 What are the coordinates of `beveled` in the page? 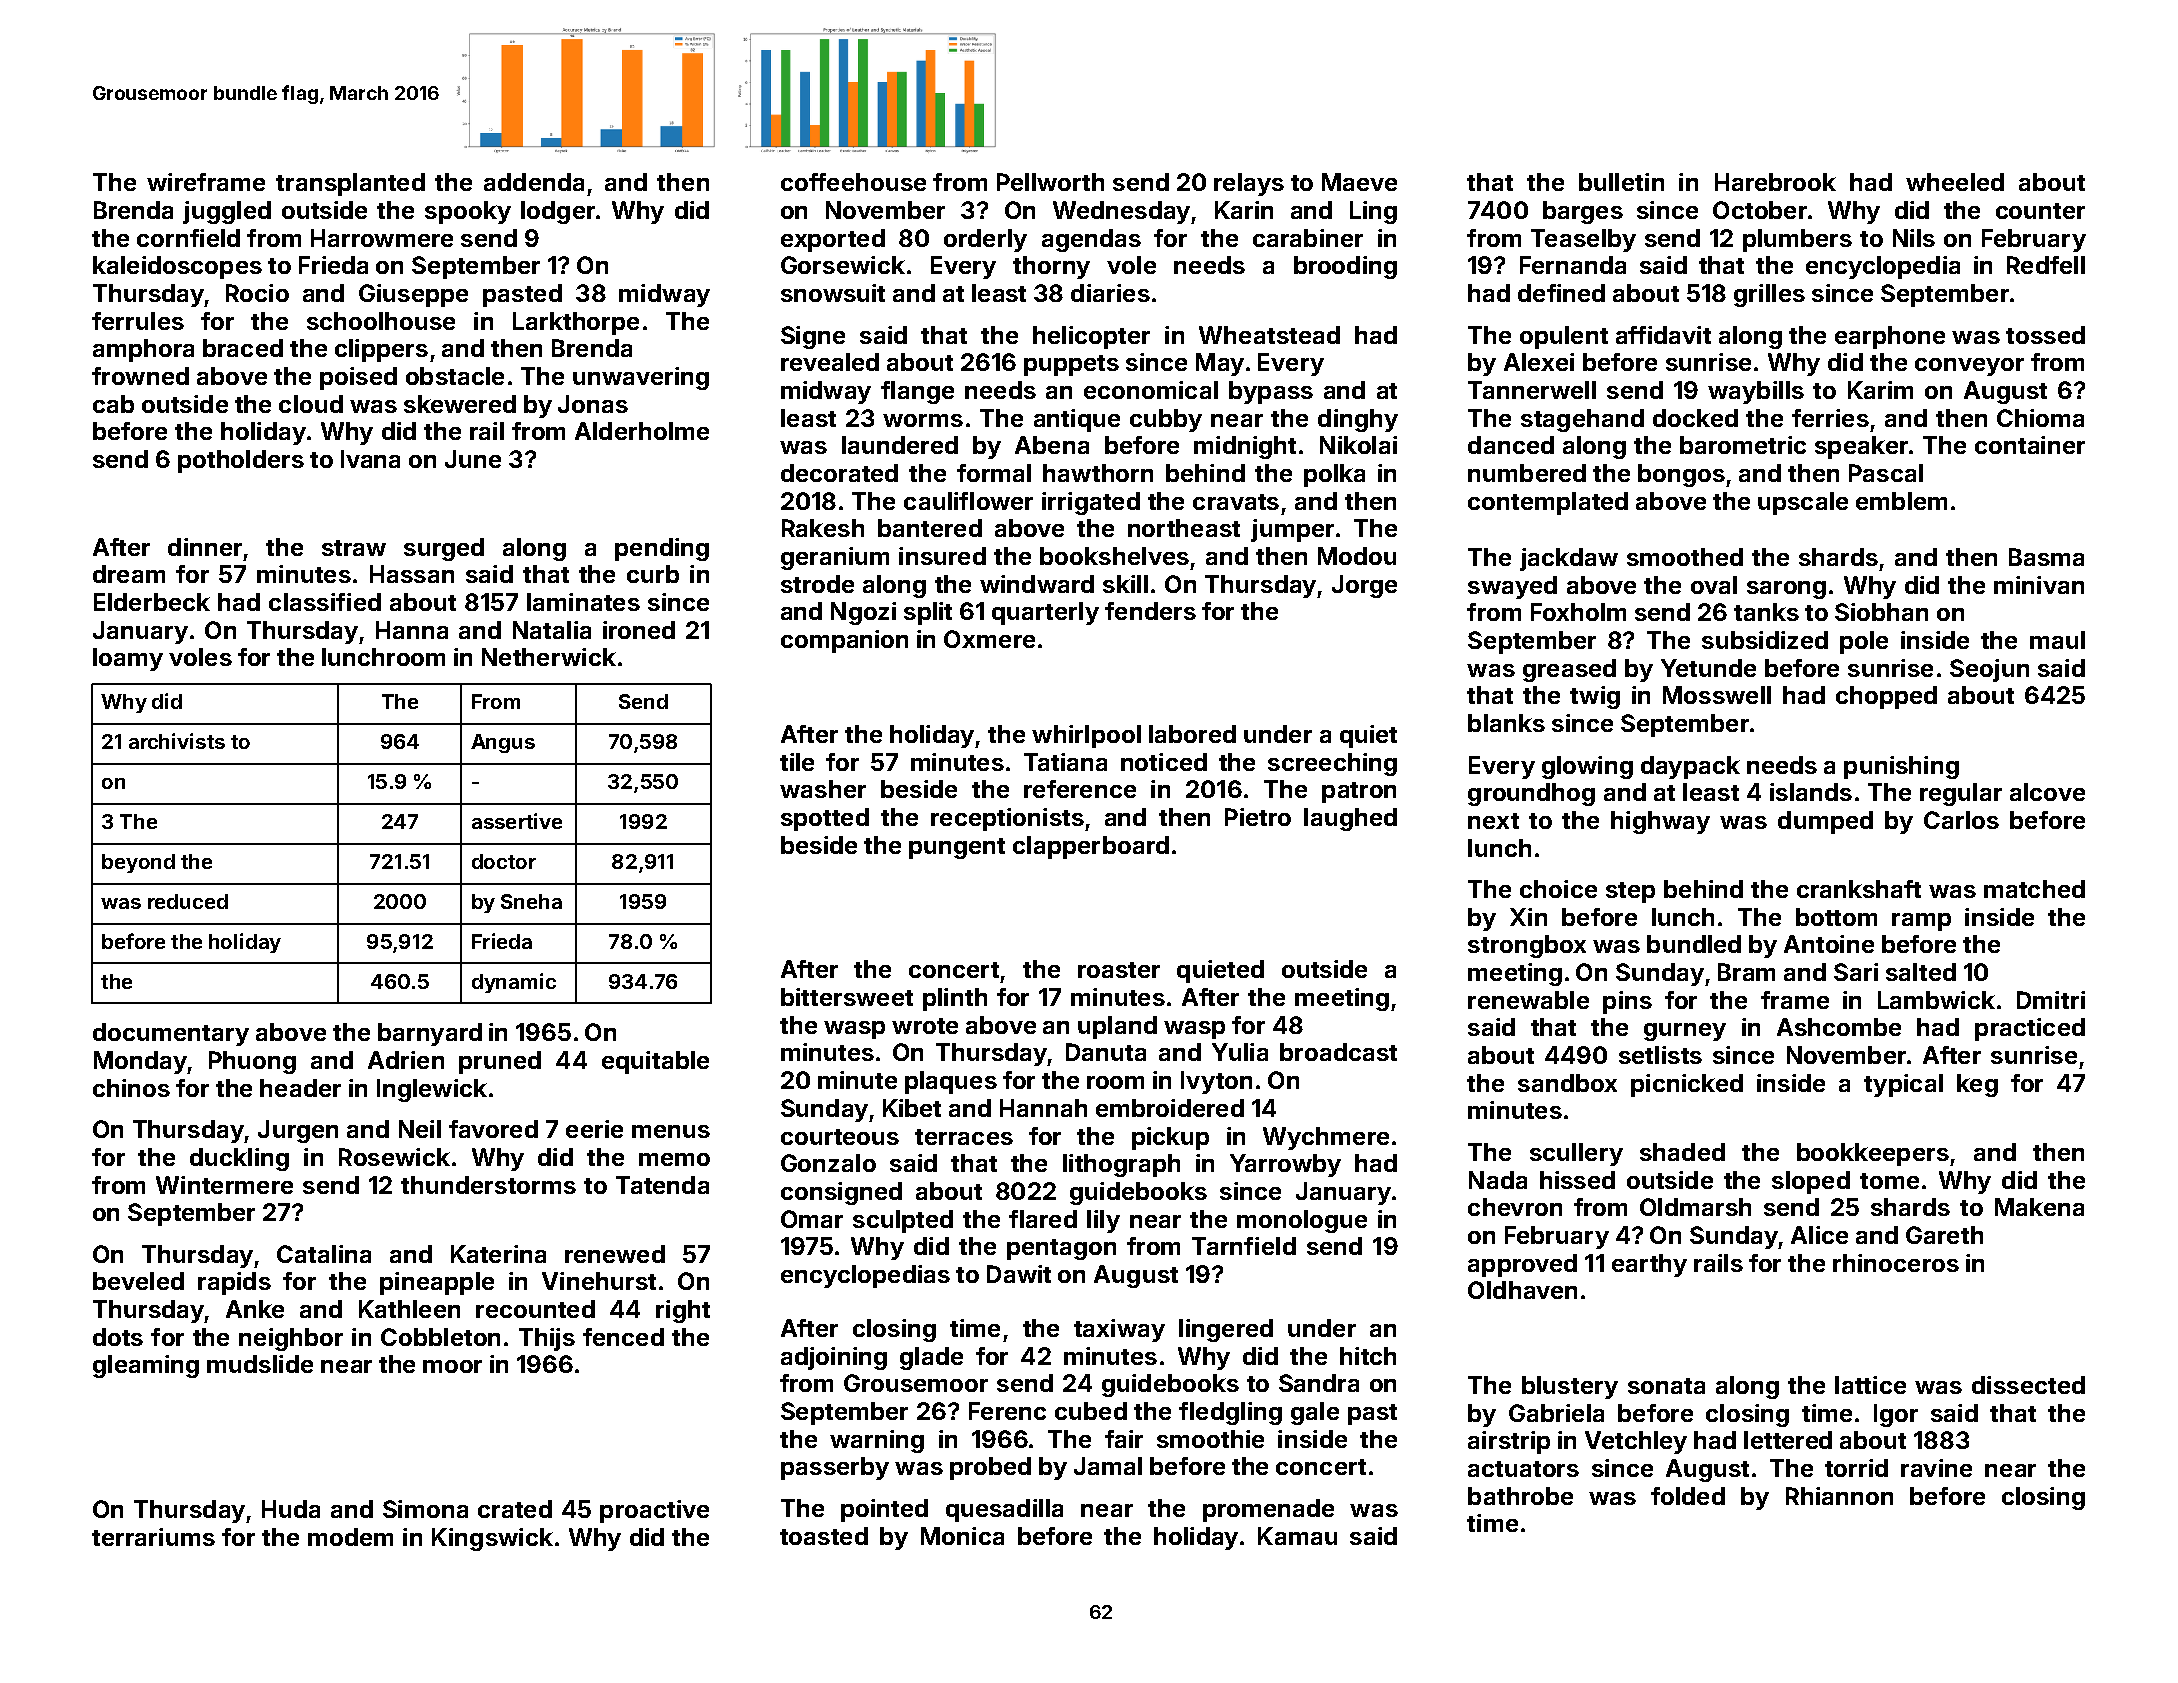 It's located at (138, 1281).
